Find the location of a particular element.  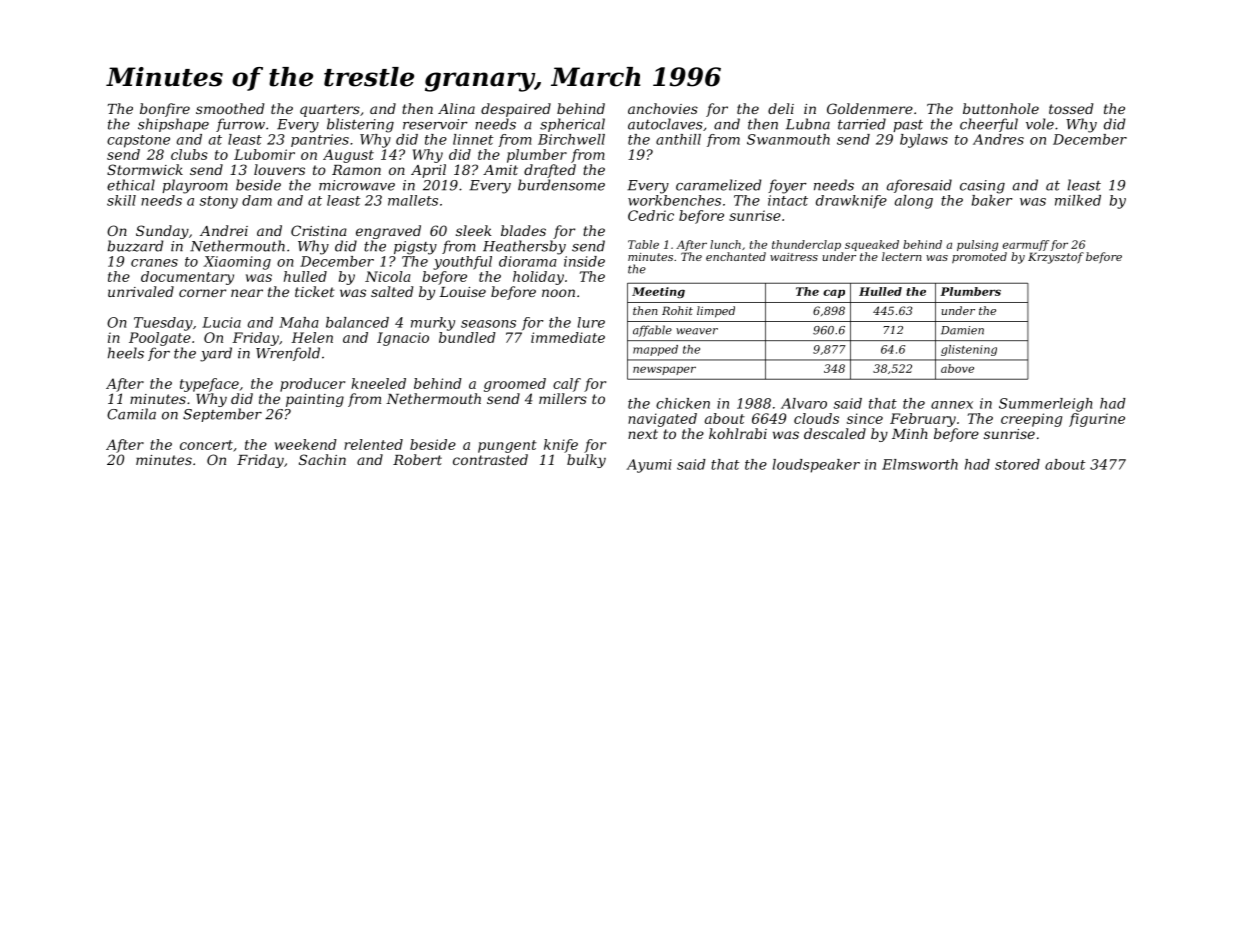

Andres is located at coordinates (998, 139).
